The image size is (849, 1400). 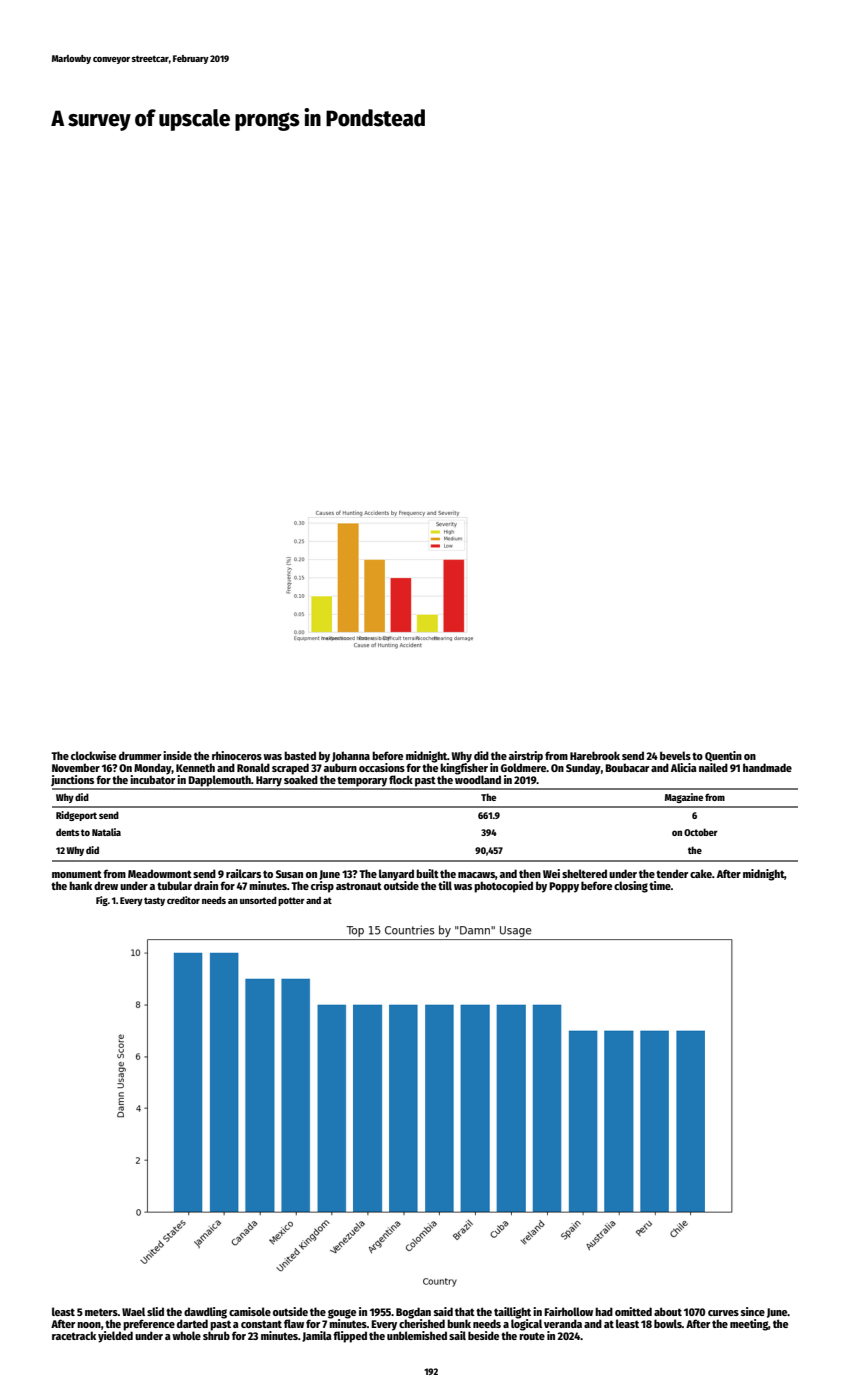 I want to click on Natalia, so click(x=106, y=832).
